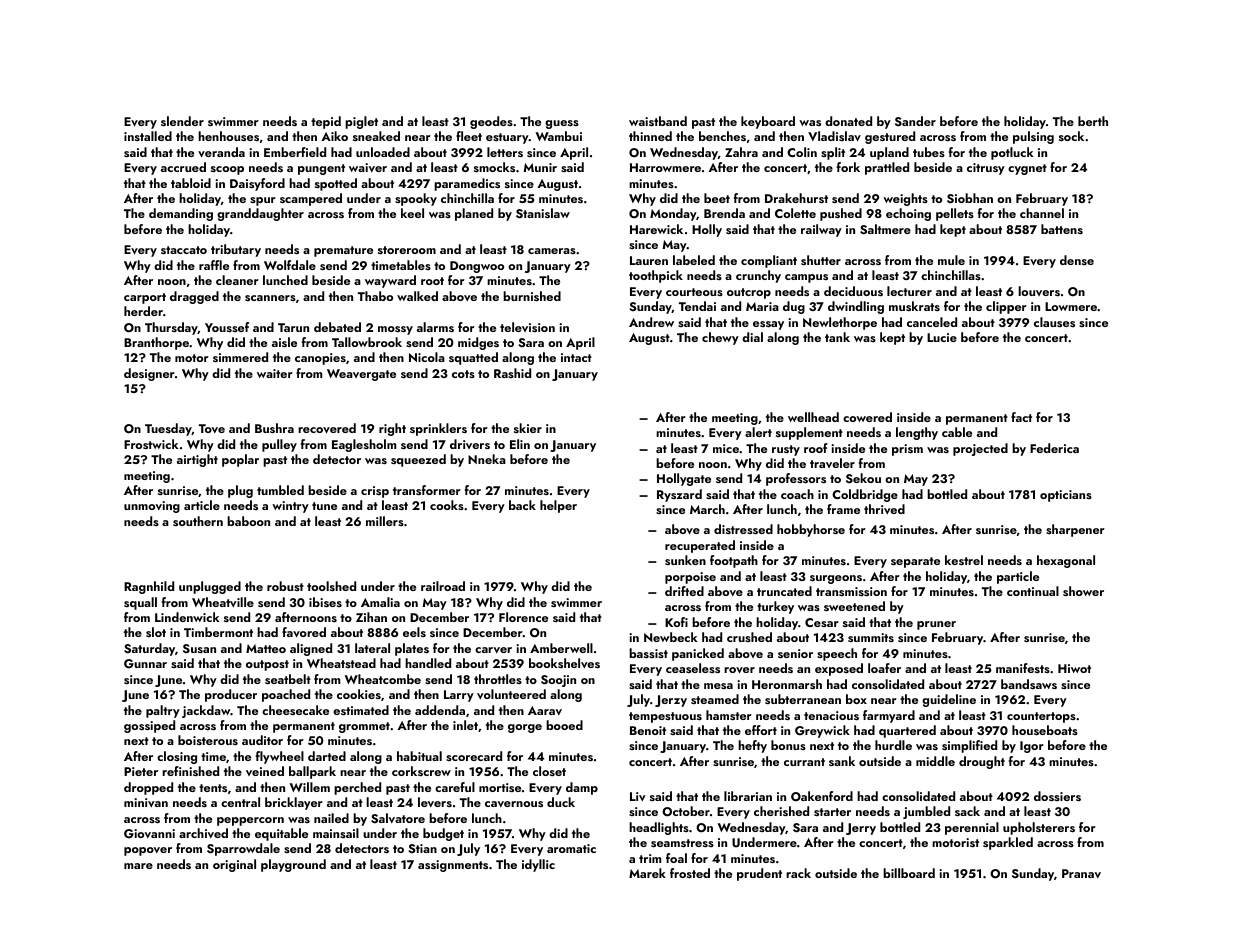 The image size is (1233, 952). What do you see at coordinates (1093, 121) in the screenshot?
I see `berth` at bounding box center [1093, 121].
